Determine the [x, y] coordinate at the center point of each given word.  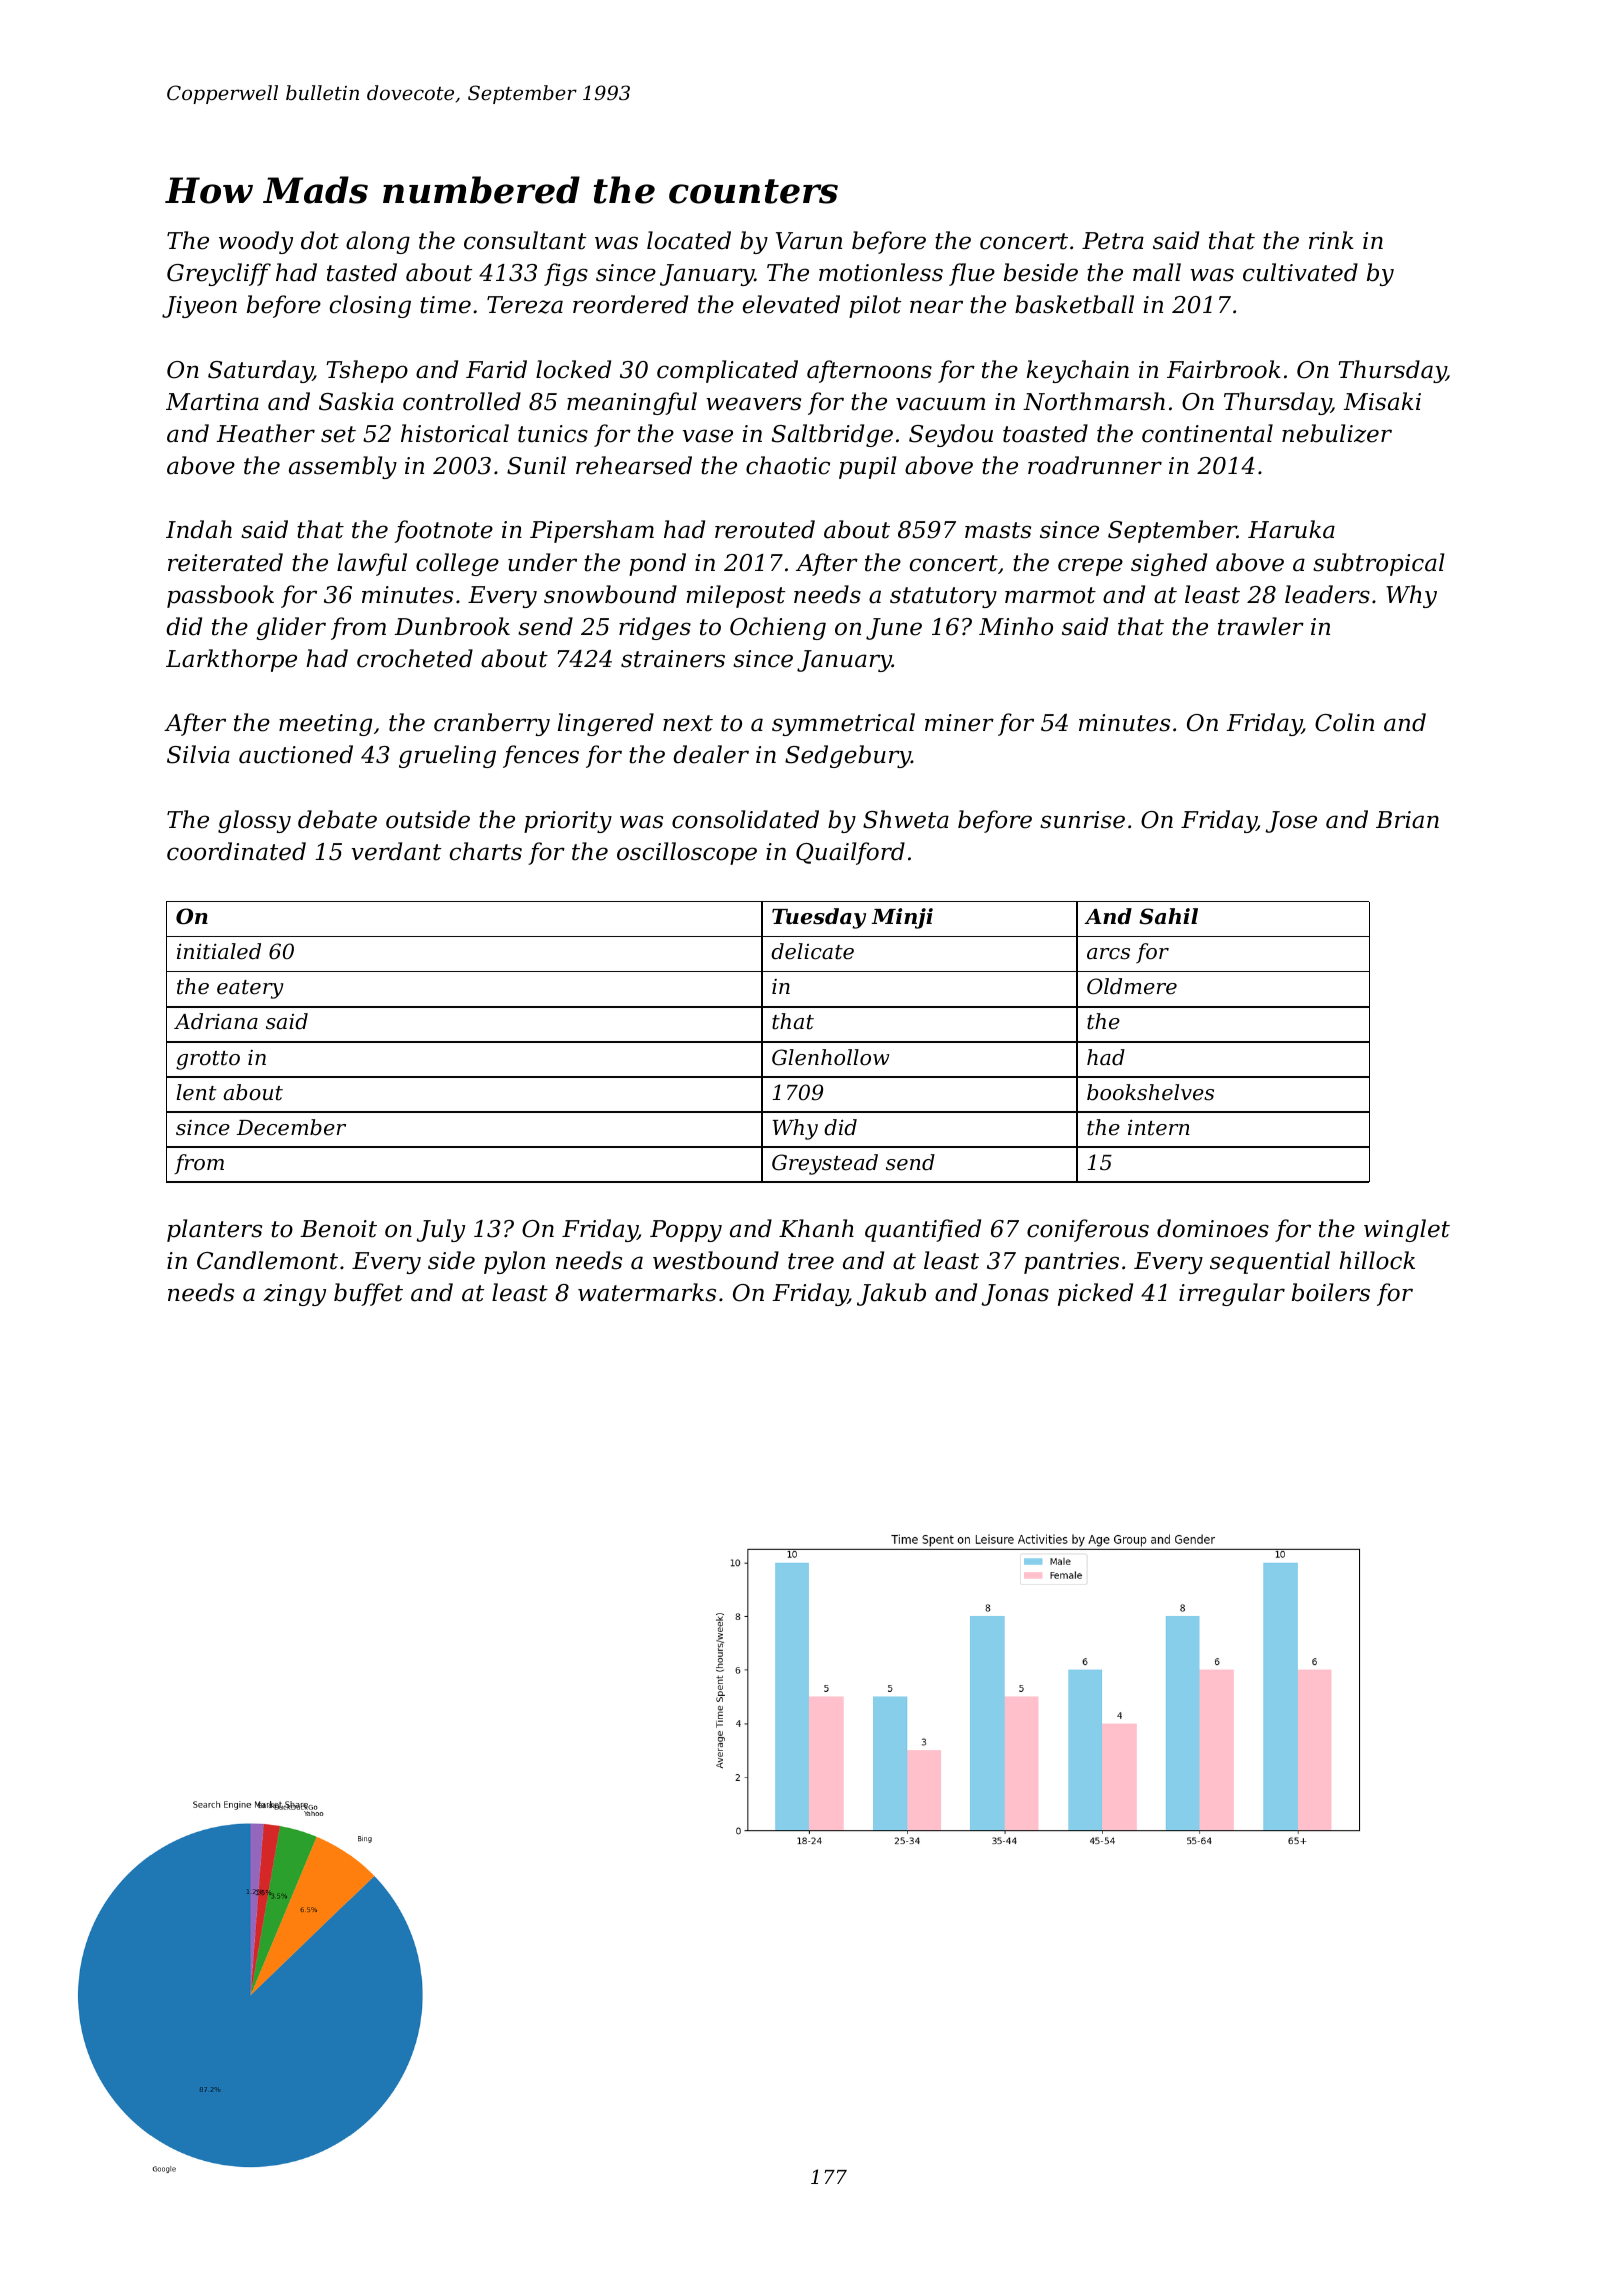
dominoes [1213, 1228]
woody [256, 242]
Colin [1344, 722]
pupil [867, 467]
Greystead [825, 1164]
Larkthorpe [231, 660]
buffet [368, 1294]
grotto [208, 1060]
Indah [199, 529]
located [689, 240]
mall [1157, 272]
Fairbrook [1224, 369]
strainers [673, 659]
